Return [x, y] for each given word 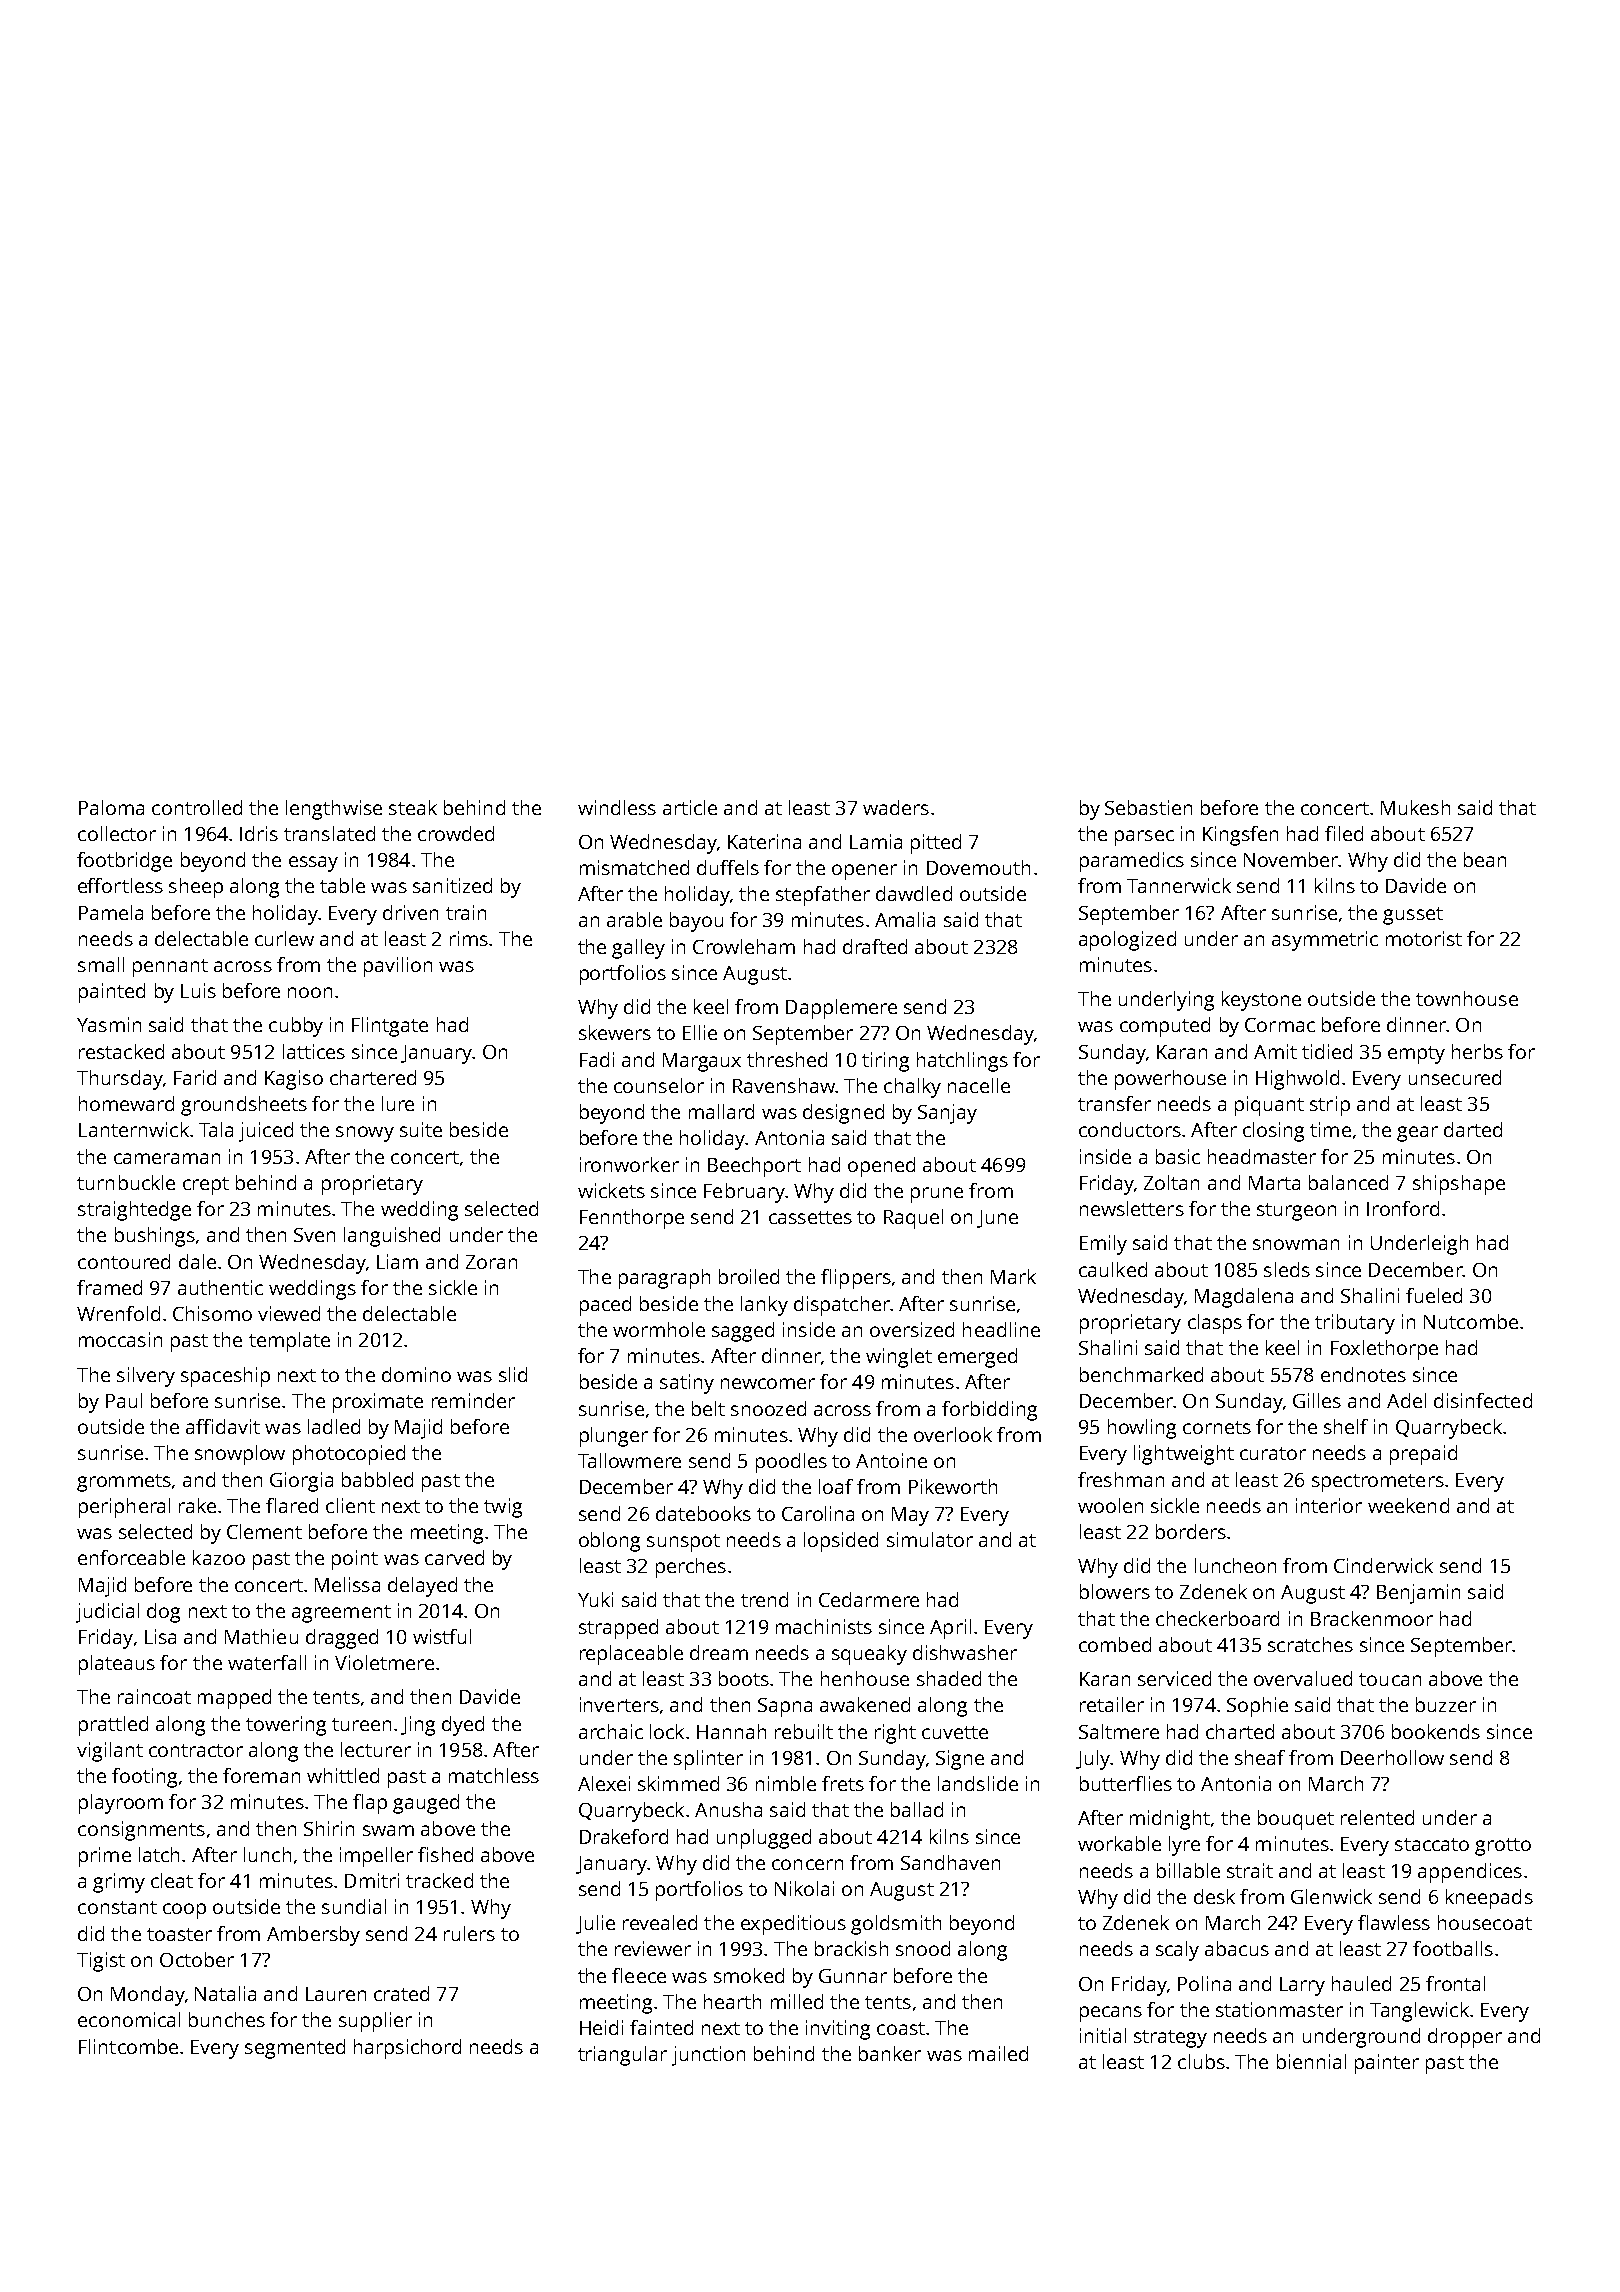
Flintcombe [128, 2046]
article [690, 807]
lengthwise [334, 810]
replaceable [631, 1655]
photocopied [349, 1455]
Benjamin [1418, 1594]
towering [286, 1726]
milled [797, 2001]
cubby [296, 1027]
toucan [1390, 1679]
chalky [912, 1088]
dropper [1465, 2038]
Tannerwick [1179, 885]
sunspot [683, 1543]
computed [1165, 1027]
